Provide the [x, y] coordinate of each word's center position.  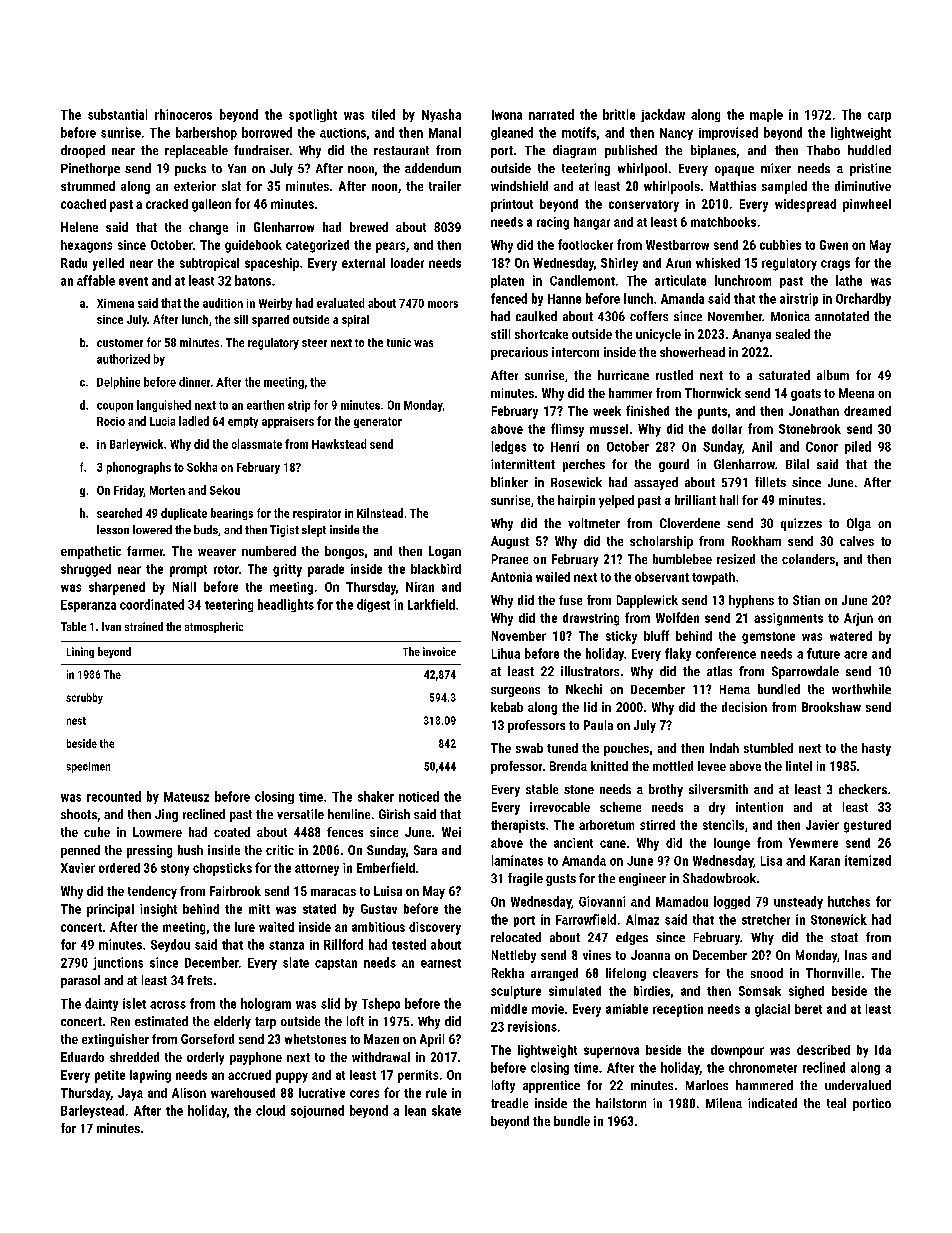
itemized [868, 860]
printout [512, 205]
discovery [435, 928]
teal [836, 1103]
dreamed [867, 411]
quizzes [801, 524]
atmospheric [214, 627]
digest [373, 605]
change [208, 228]
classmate [257, 444]
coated [232, 832]
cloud [270, 1110]
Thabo [823, 150]
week [607, 411]
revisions [532, 1026]
